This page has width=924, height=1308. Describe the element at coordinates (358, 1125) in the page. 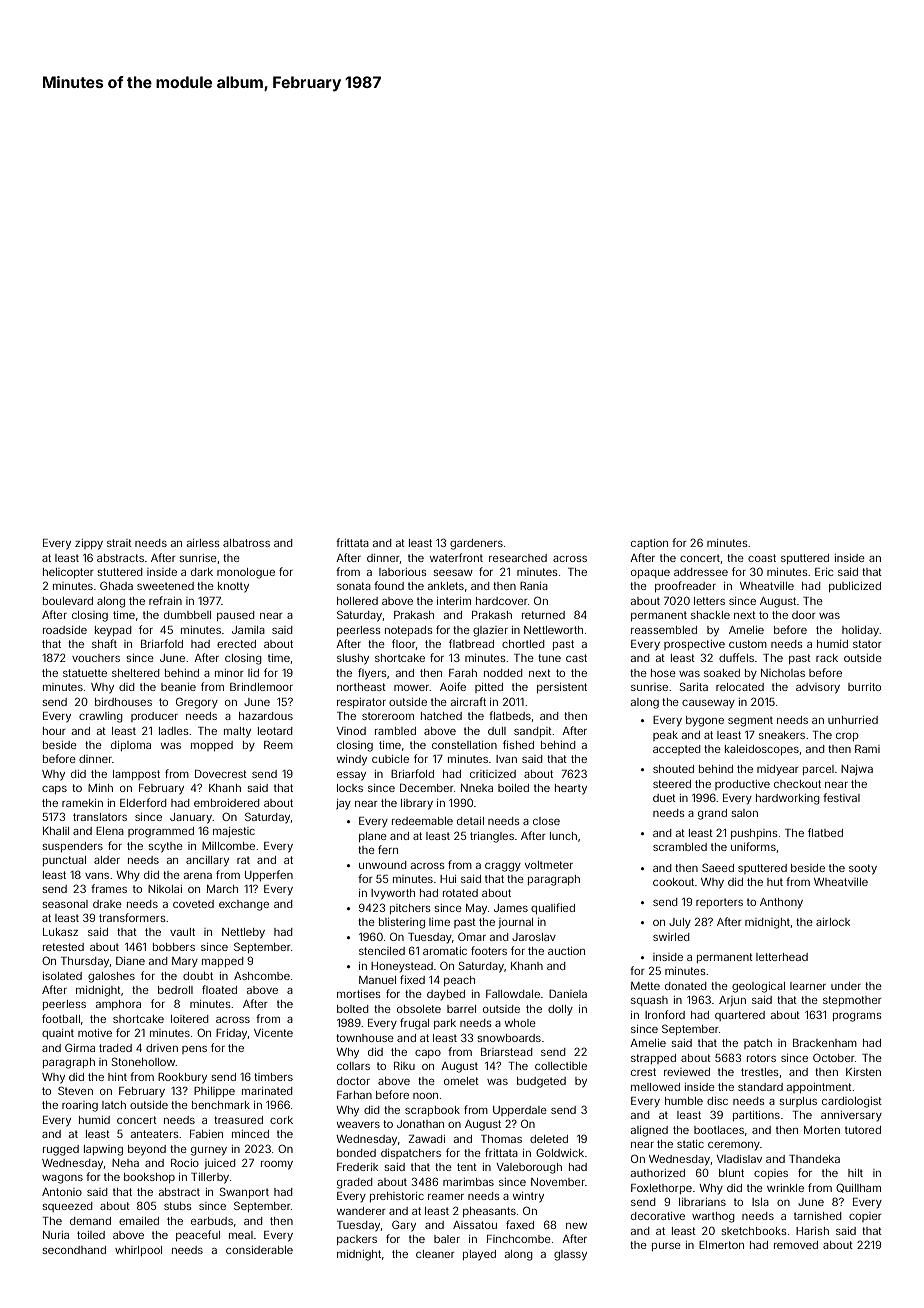

I see `weavers` at that location.
